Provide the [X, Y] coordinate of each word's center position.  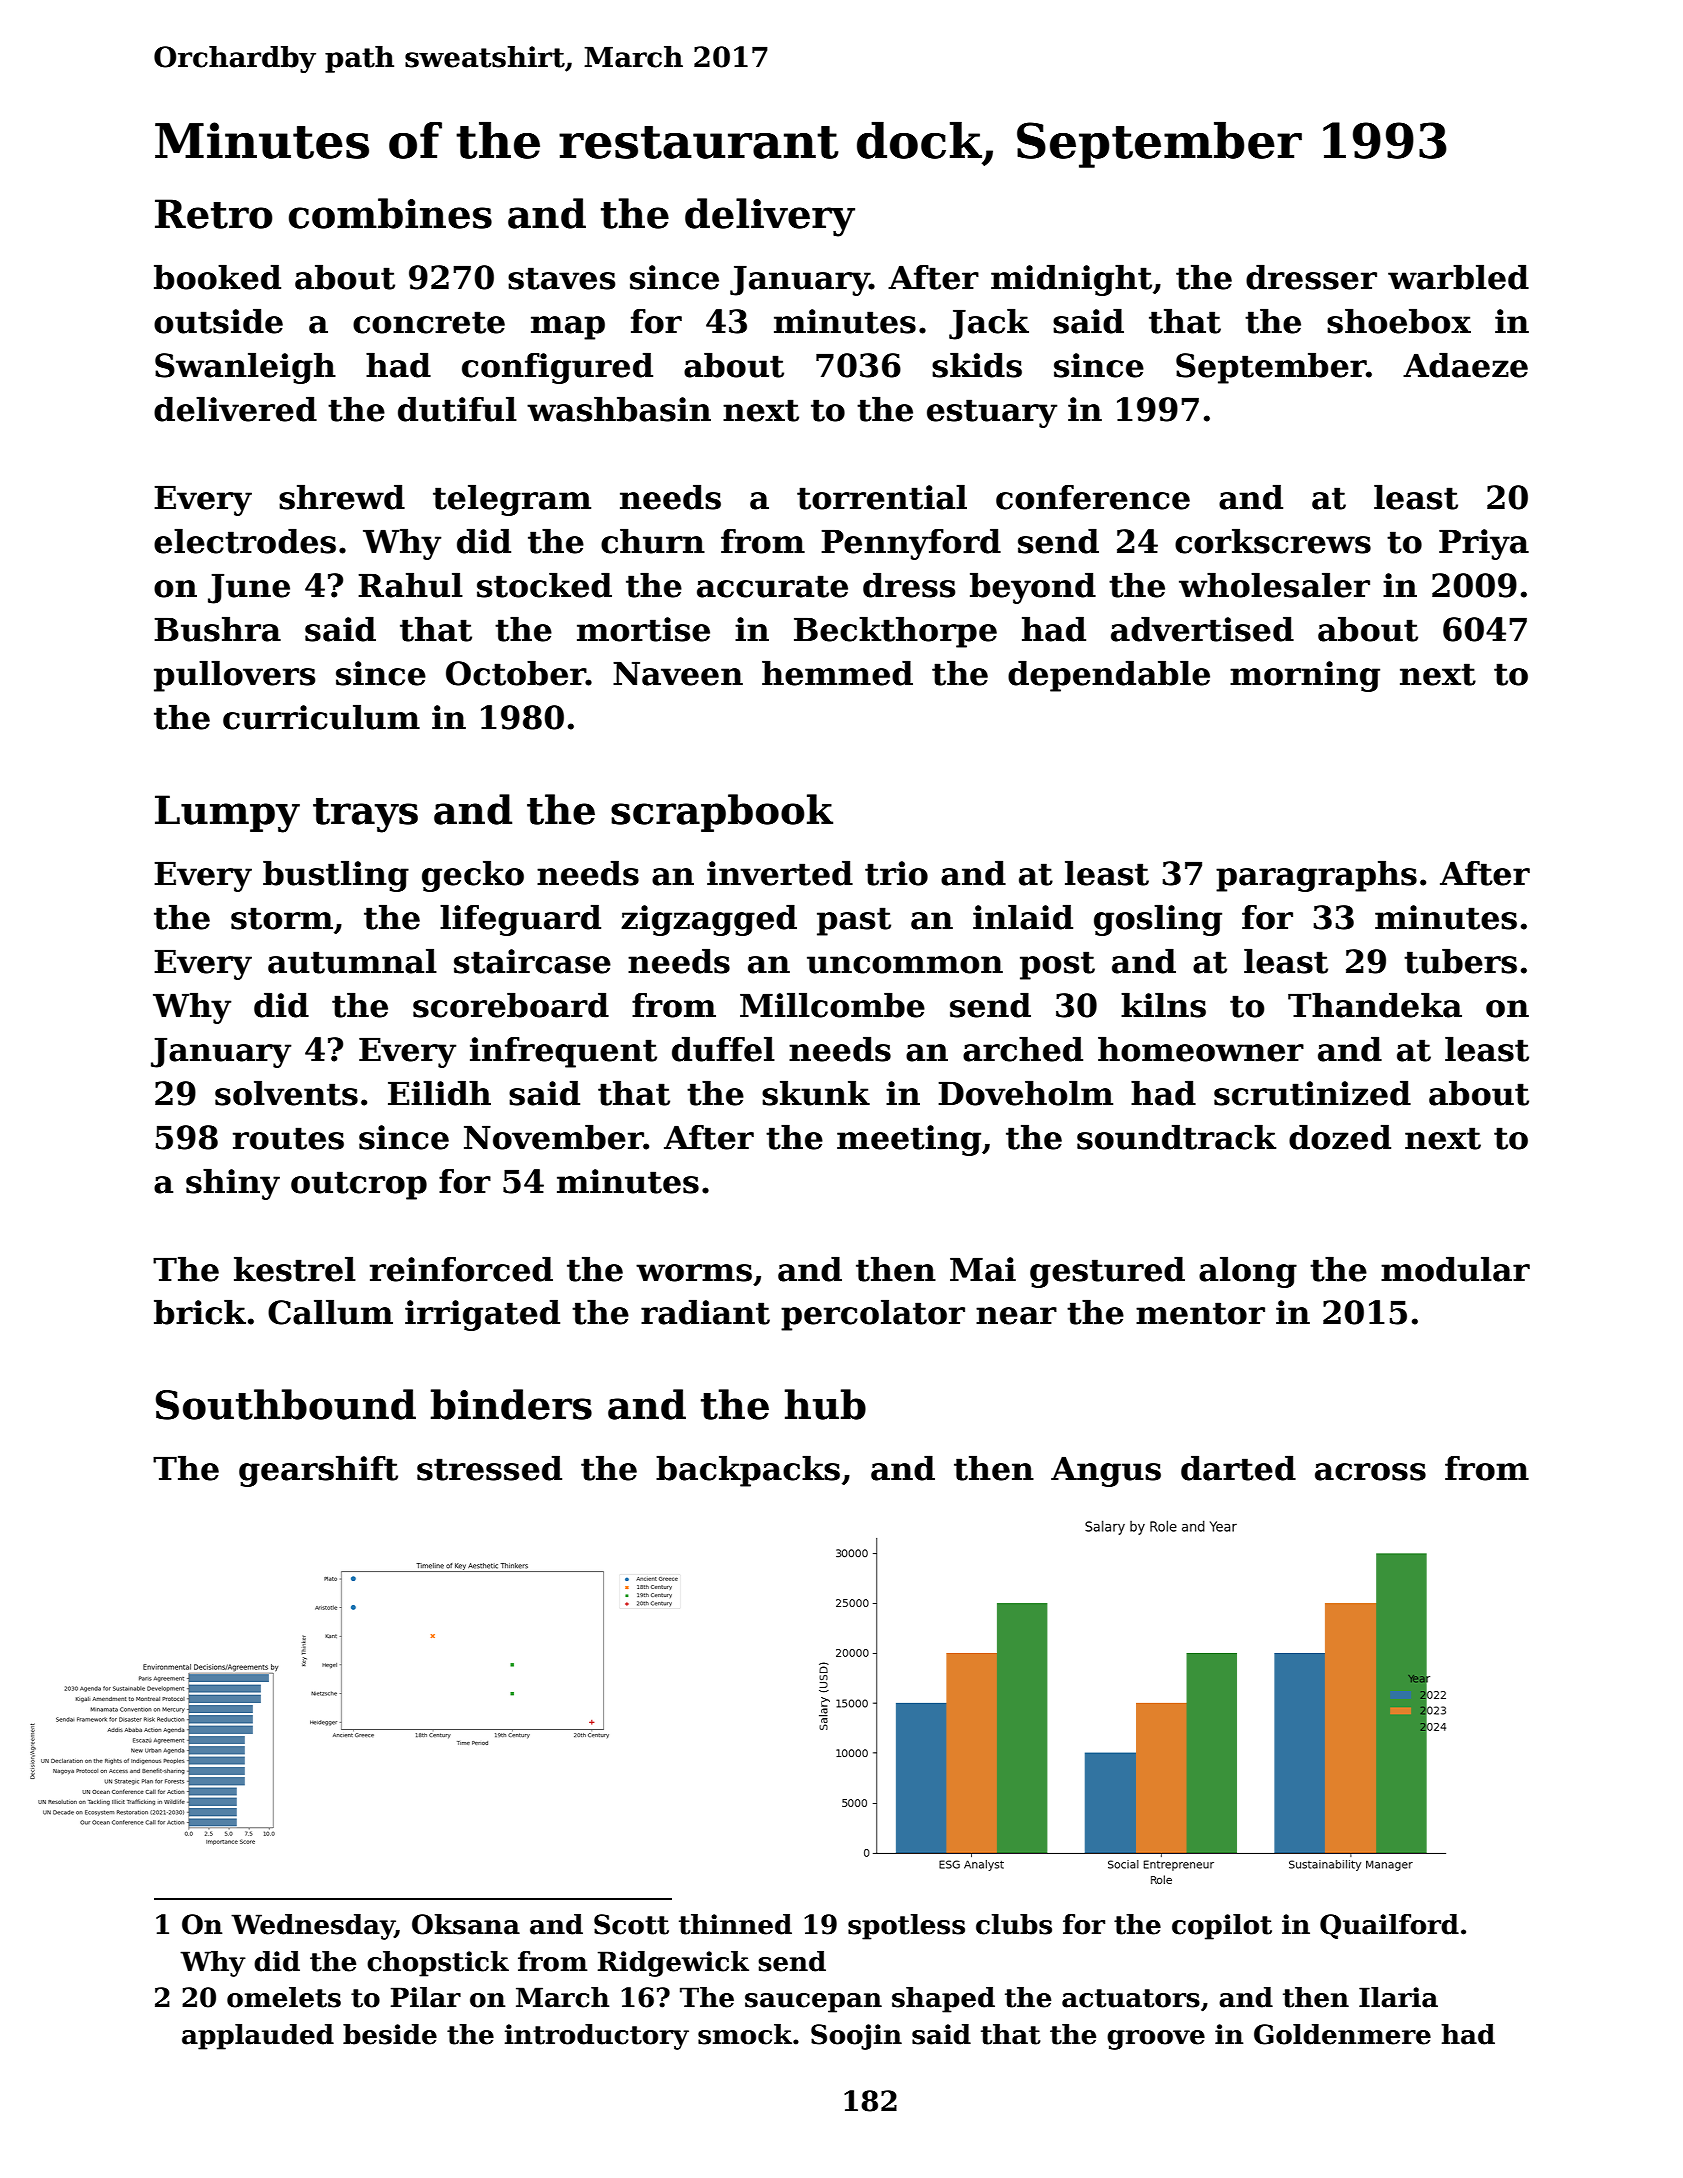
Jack [989, 324]
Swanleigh [245, 368]
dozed [1340, 1137]
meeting [909, 1140]
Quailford [1389, 1926]
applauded [258, 2037]
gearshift [318, 1471]
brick [200, 1312]
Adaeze [1465, 365]
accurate [772, 586]
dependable [1109, 676]
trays [365, 815]
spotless [906, 1927]
